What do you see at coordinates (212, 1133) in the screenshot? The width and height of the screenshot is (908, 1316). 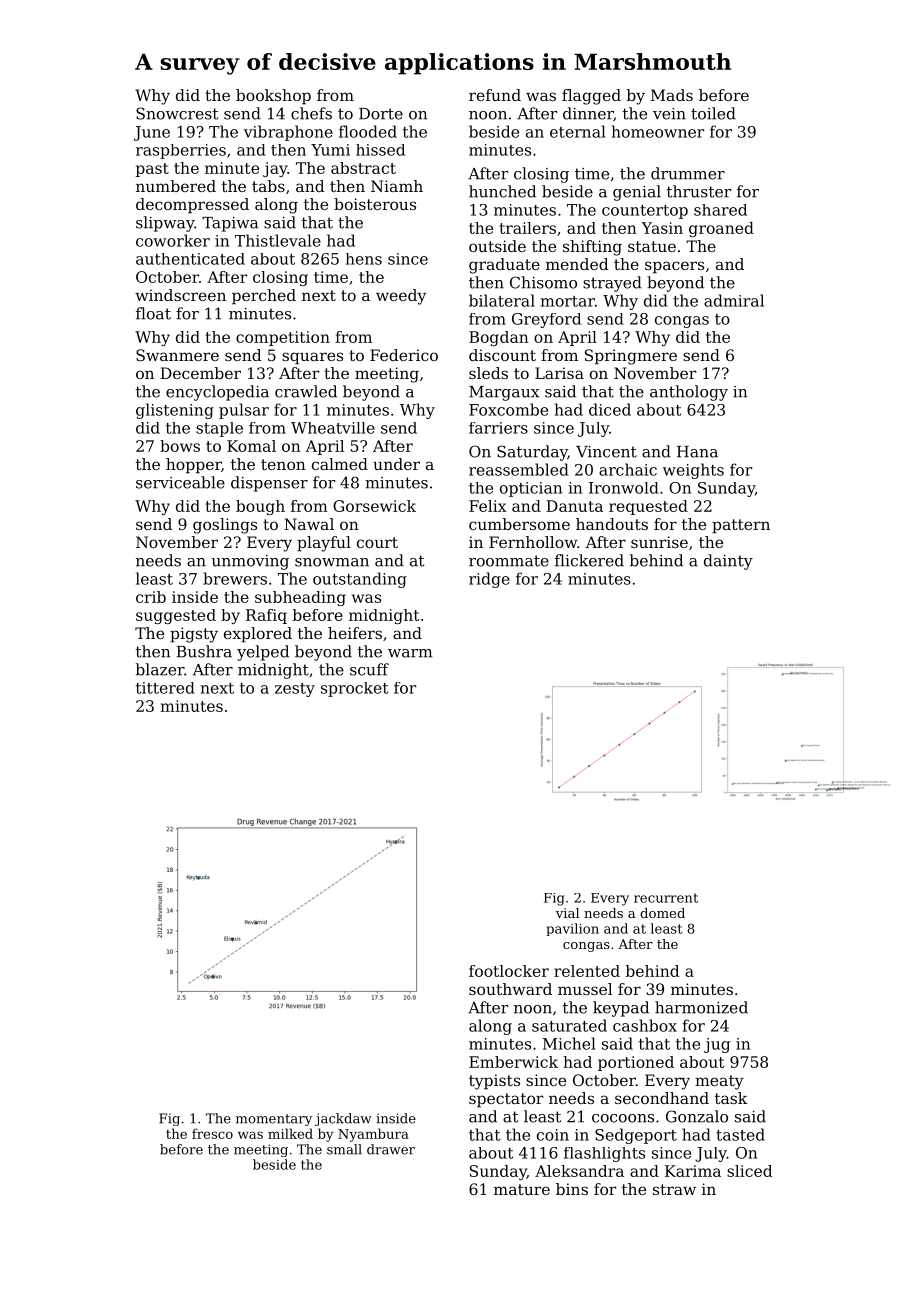 I see `fresco` at bounding box center [212, 1133].
